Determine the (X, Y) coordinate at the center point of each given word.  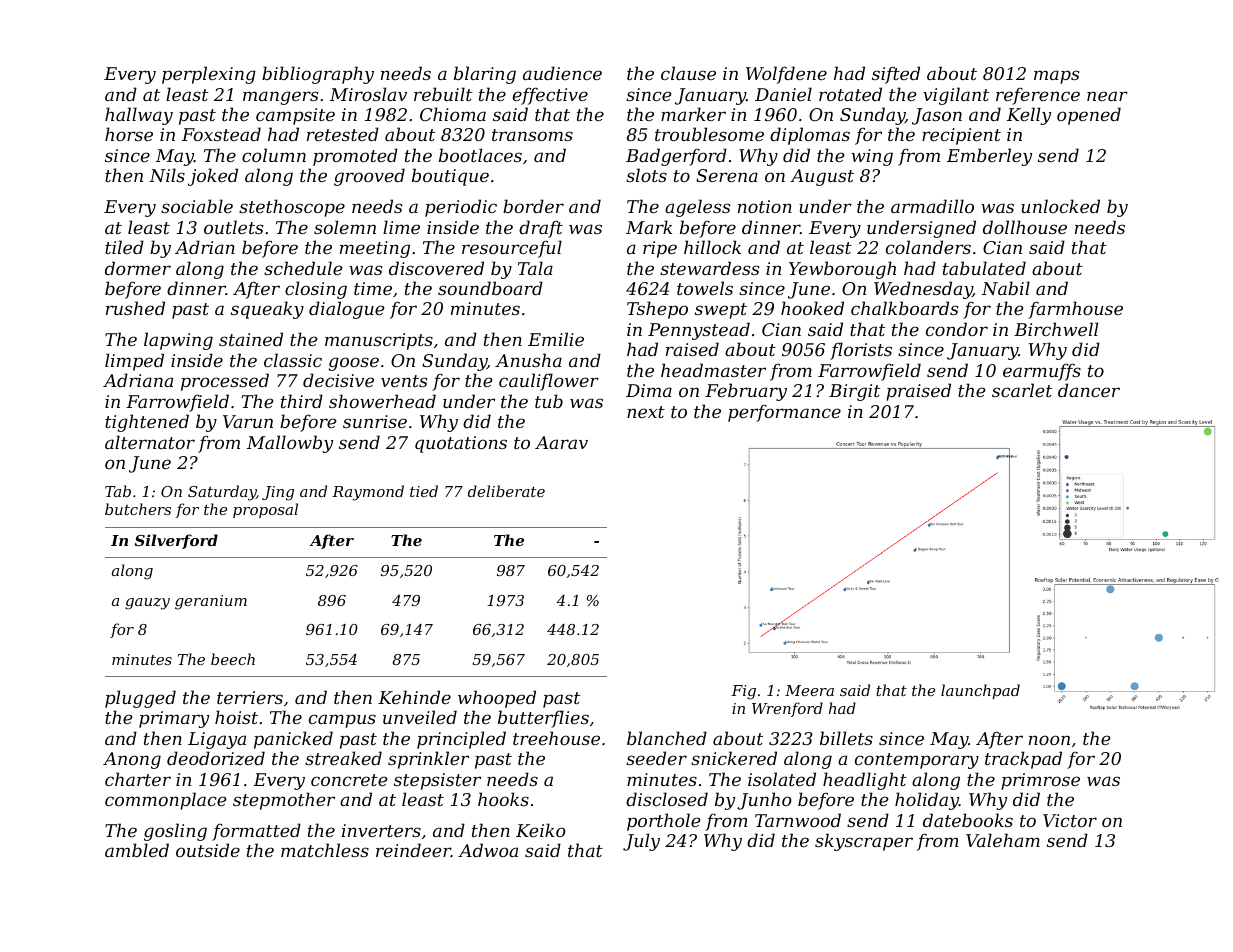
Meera (809, 690)
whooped (497, 699)
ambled (137, 850)
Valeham (1003, 840)
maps (1056, 77)
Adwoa (488, 850)
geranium (211, 602)
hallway (139, 116)
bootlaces (480, 155)
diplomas (810, 136)
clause (688, 73)
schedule (303, 268)
